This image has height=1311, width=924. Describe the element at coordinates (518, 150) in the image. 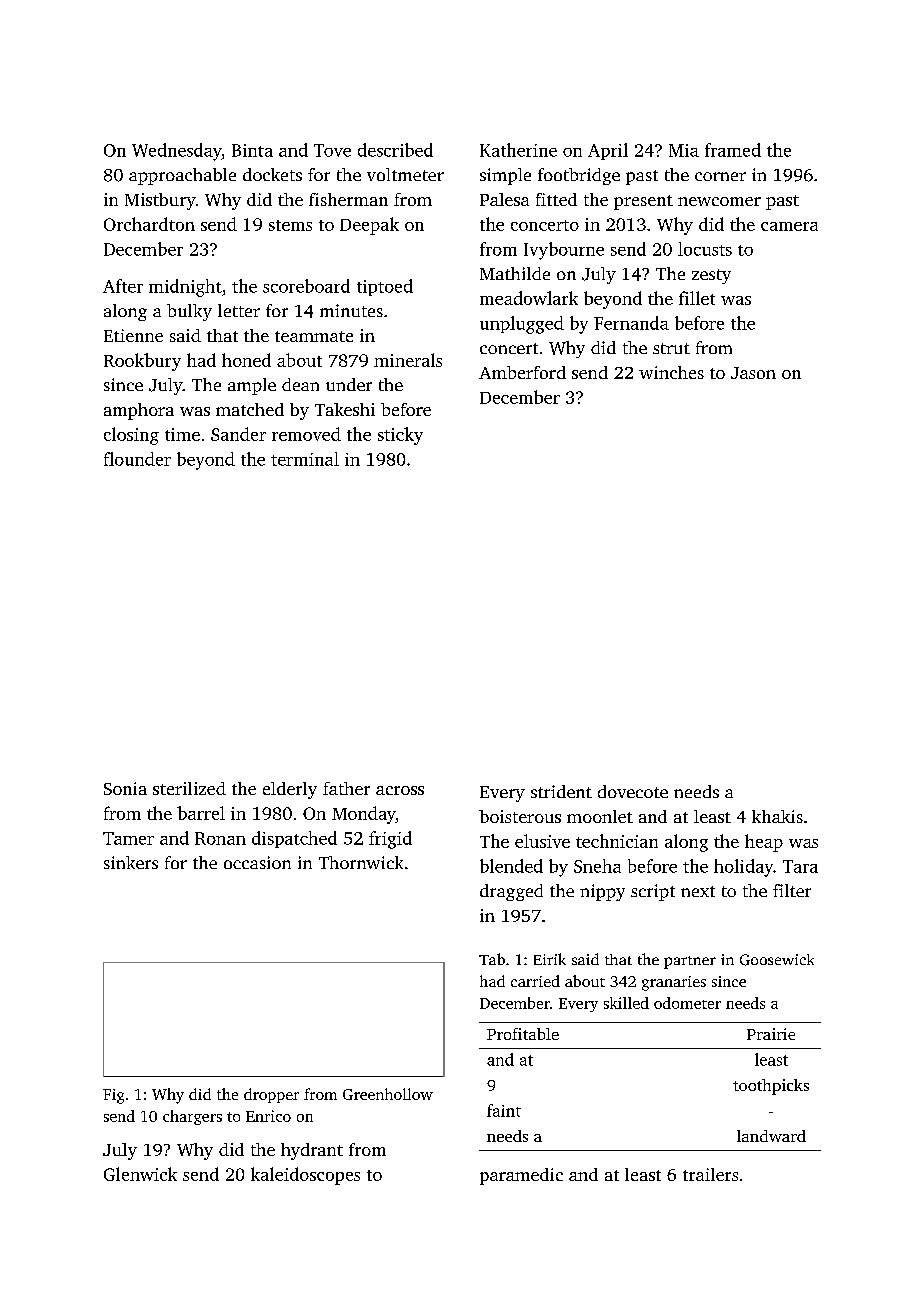

I see `Katherine` at that location.
